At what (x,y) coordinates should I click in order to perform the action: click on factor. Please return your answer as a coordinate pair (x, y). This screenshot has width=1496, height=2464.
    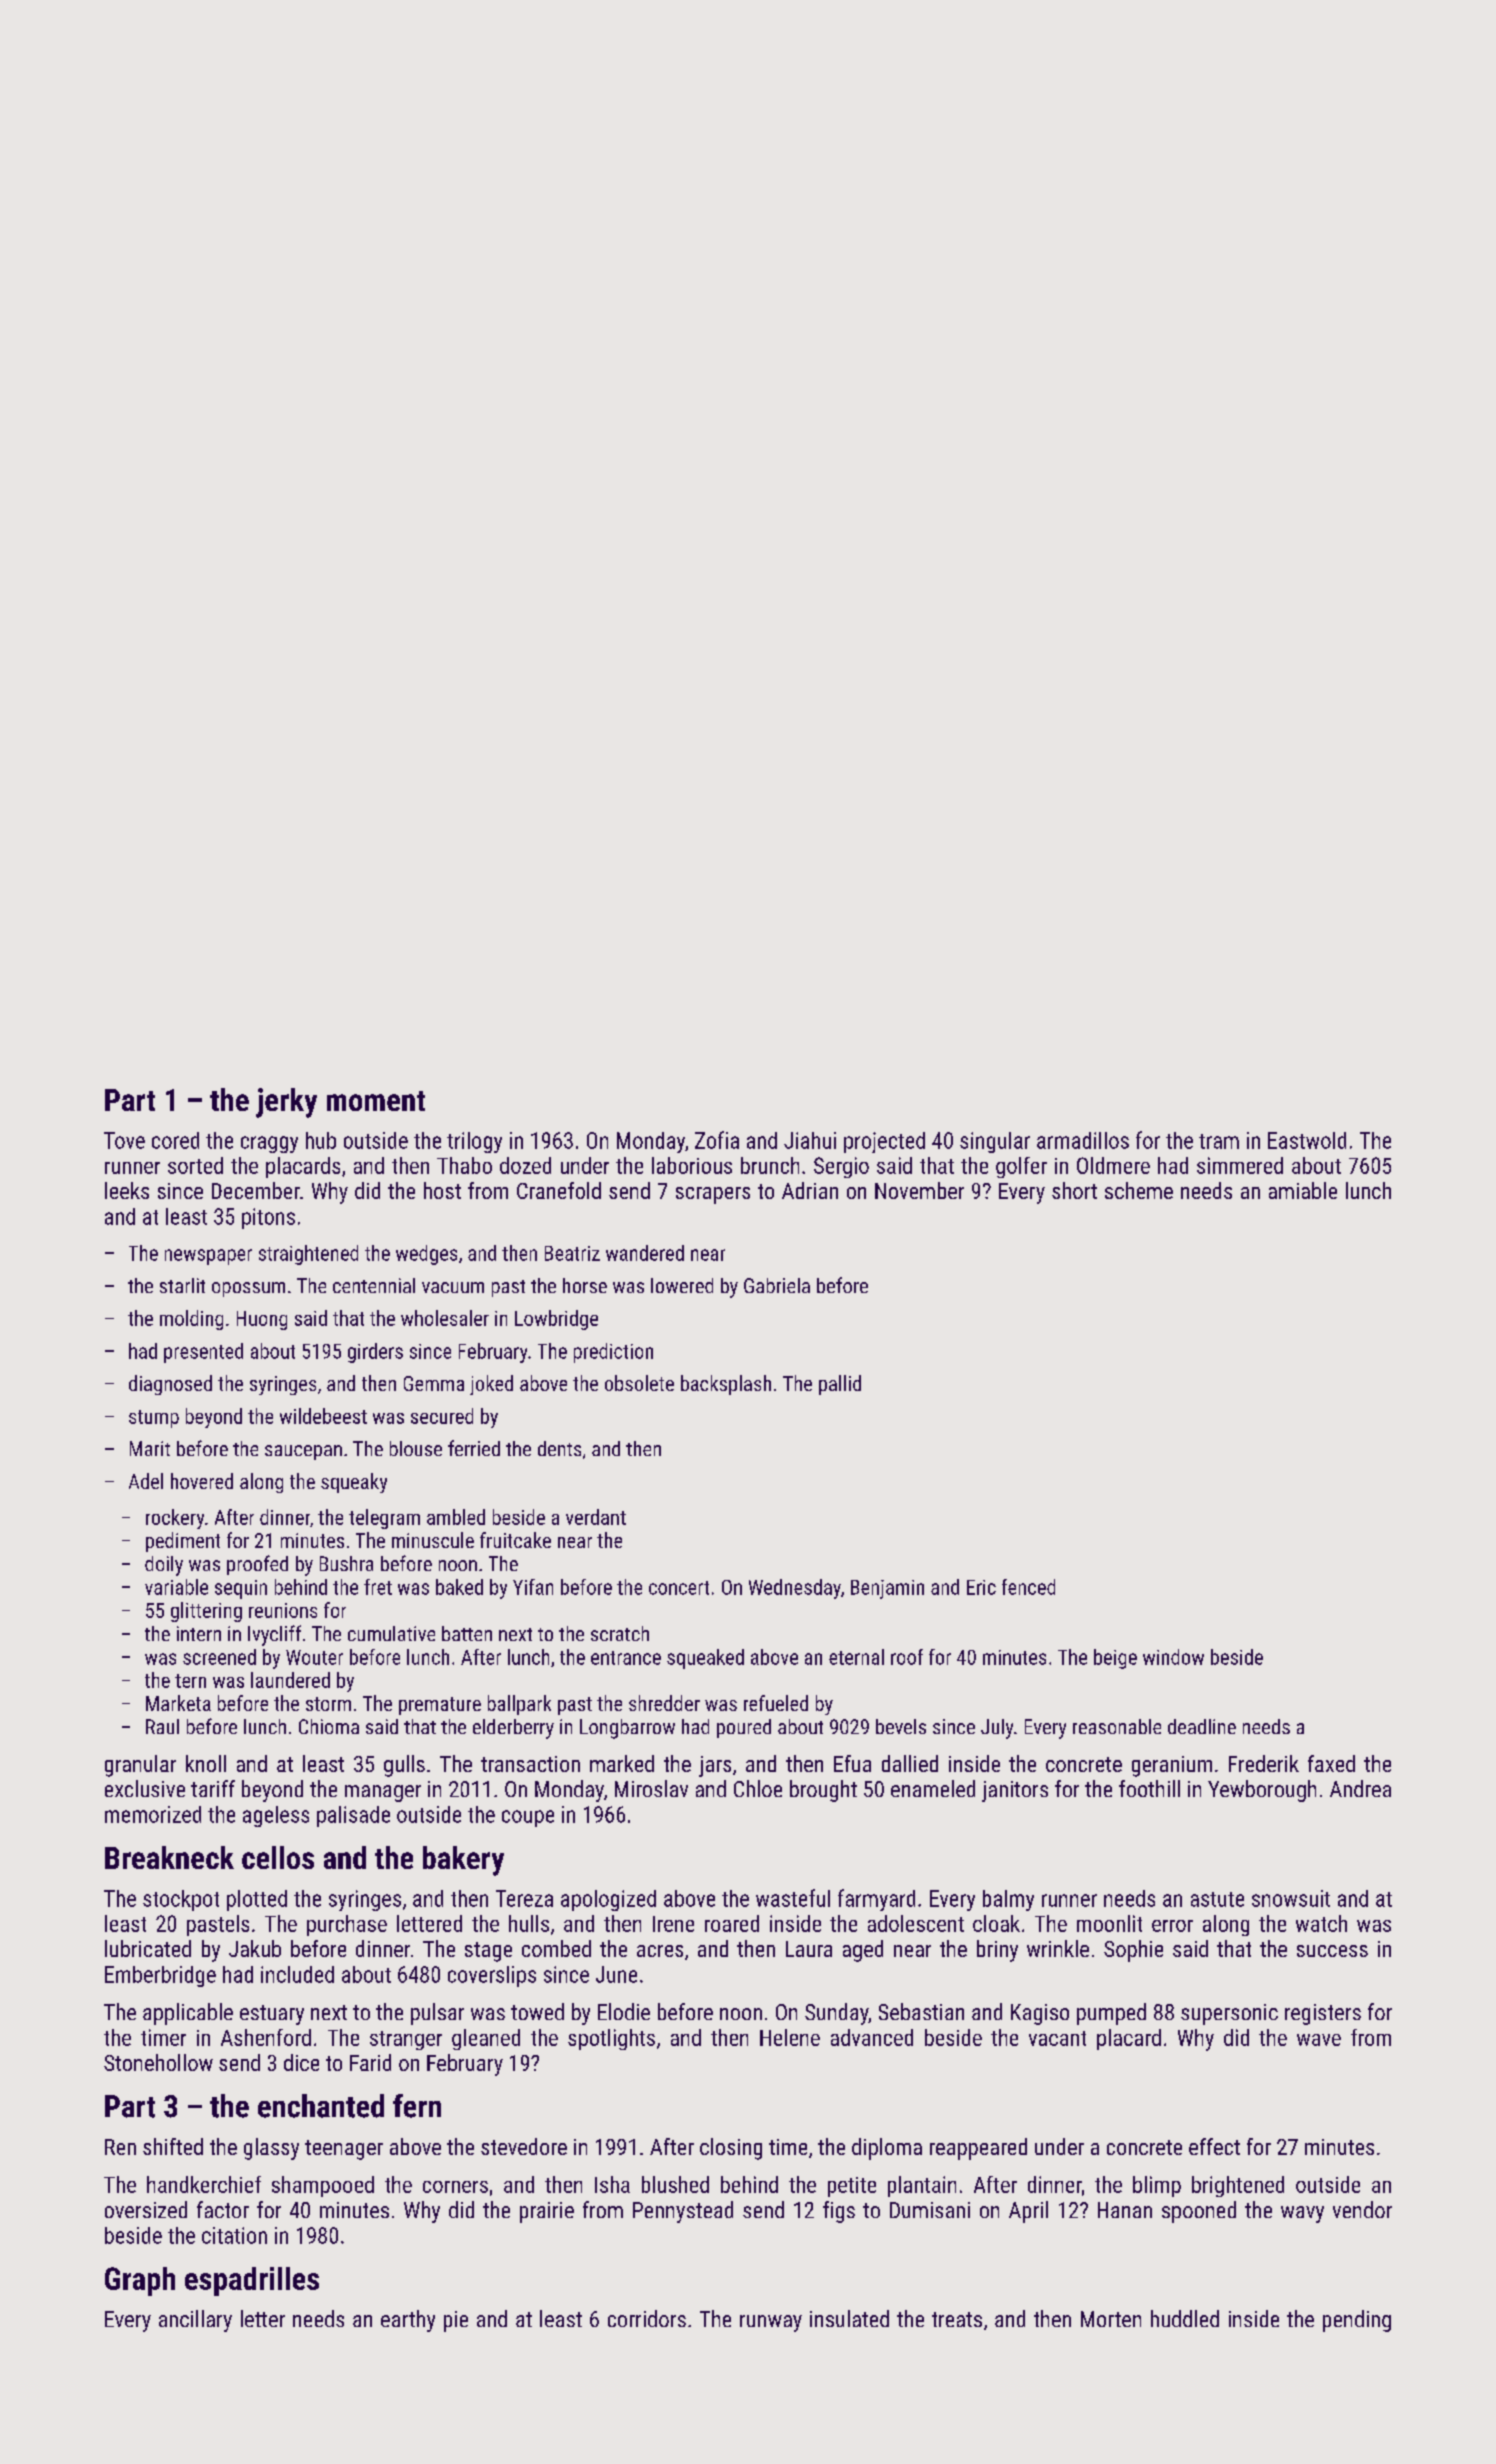
    Looking at the image, I should click on (223, 2209).
